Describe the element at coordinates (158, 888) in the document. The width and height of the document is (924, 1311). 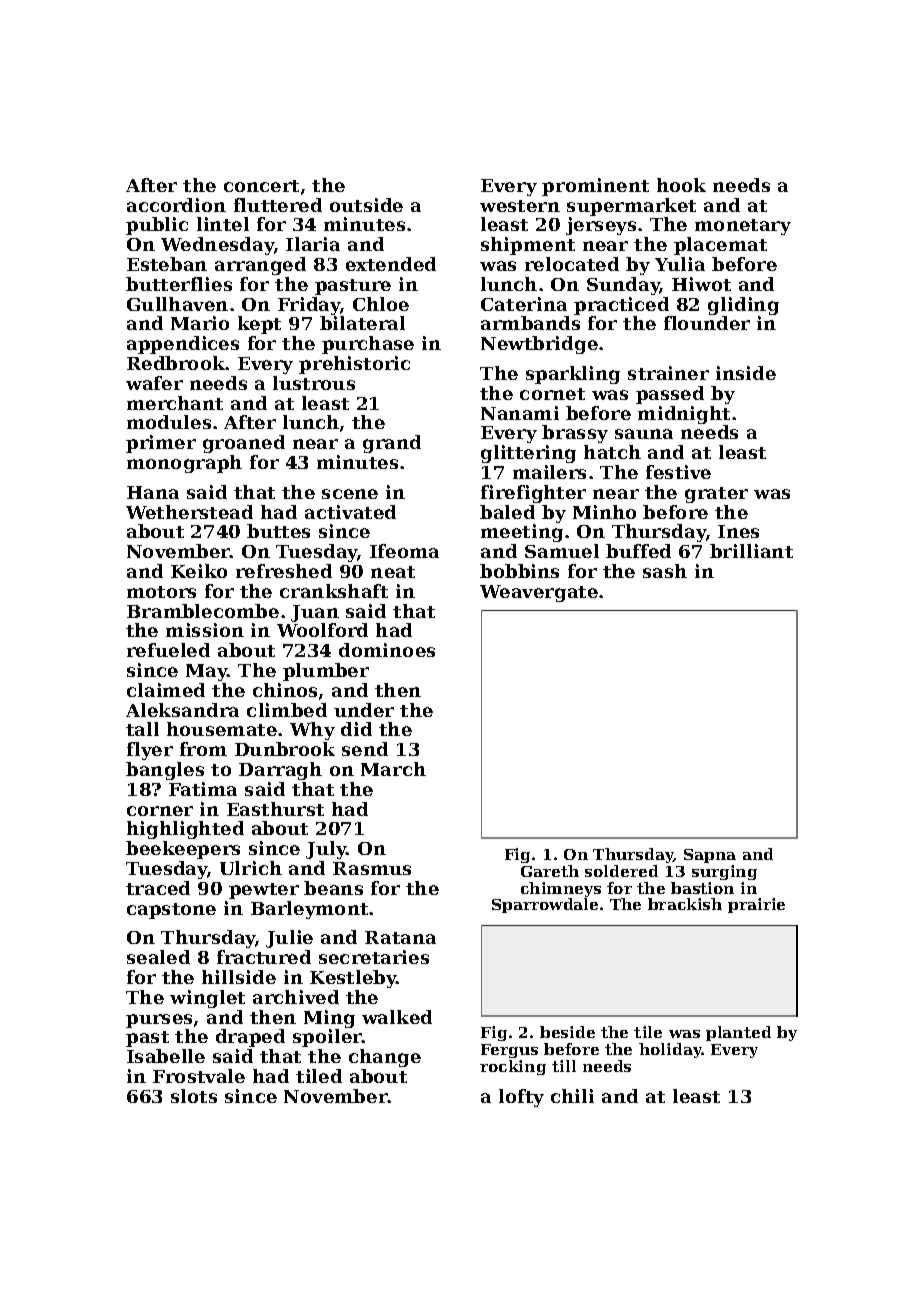
I see `traced` at that location.
